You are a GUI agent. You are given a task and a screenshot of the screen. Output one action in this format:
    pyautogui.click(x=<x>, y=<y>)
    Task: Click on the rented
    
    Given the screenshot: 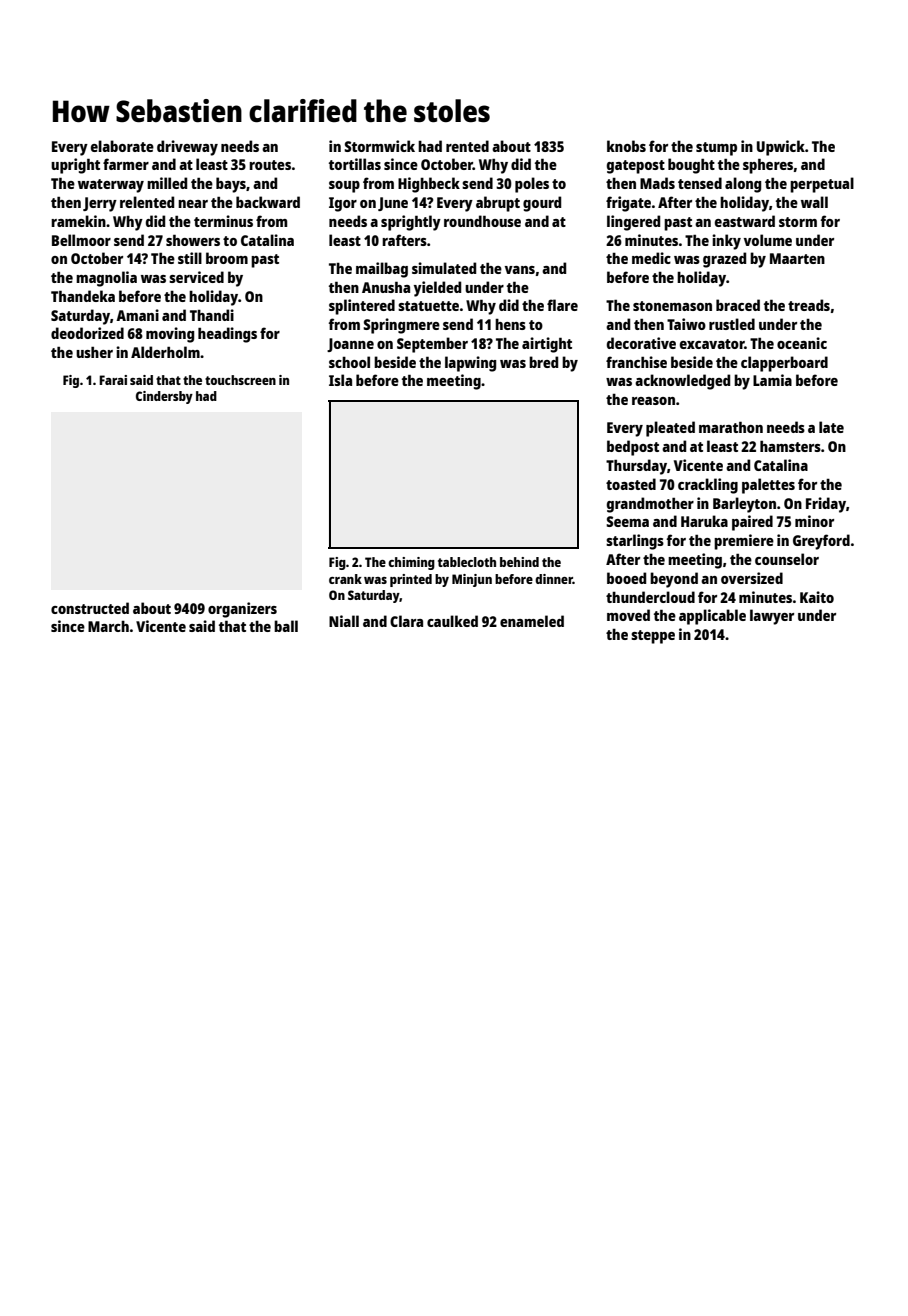 What is the action you would take?
    pyautogui.click(x=467, y=146)
